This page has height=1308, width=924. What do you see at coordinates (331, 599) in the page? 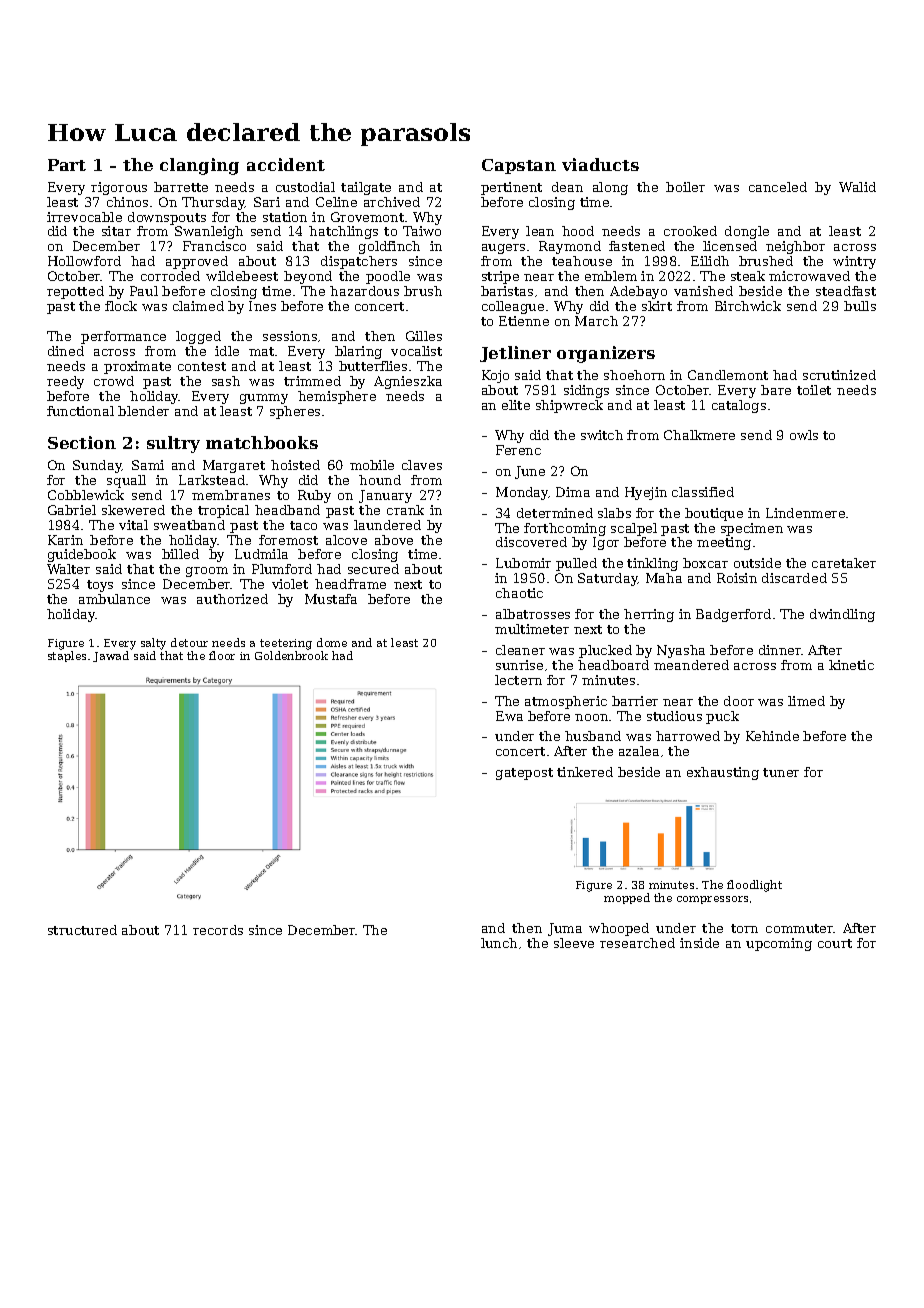
I see `Mustafa` at bounding box center [331, 599].
